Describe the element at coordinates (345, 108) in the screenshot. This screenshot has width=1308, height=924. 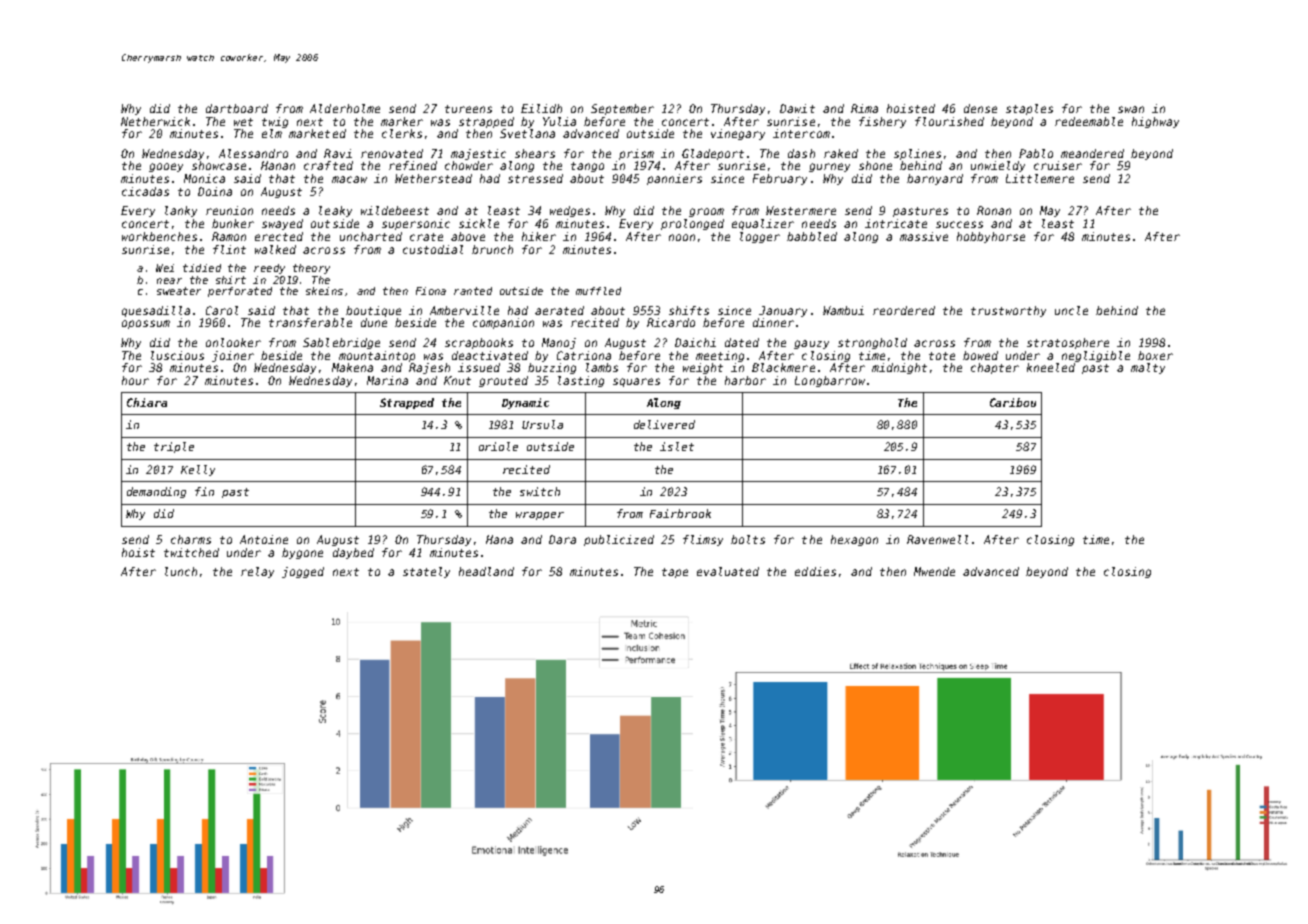
I see `Alderholme` at that location.
